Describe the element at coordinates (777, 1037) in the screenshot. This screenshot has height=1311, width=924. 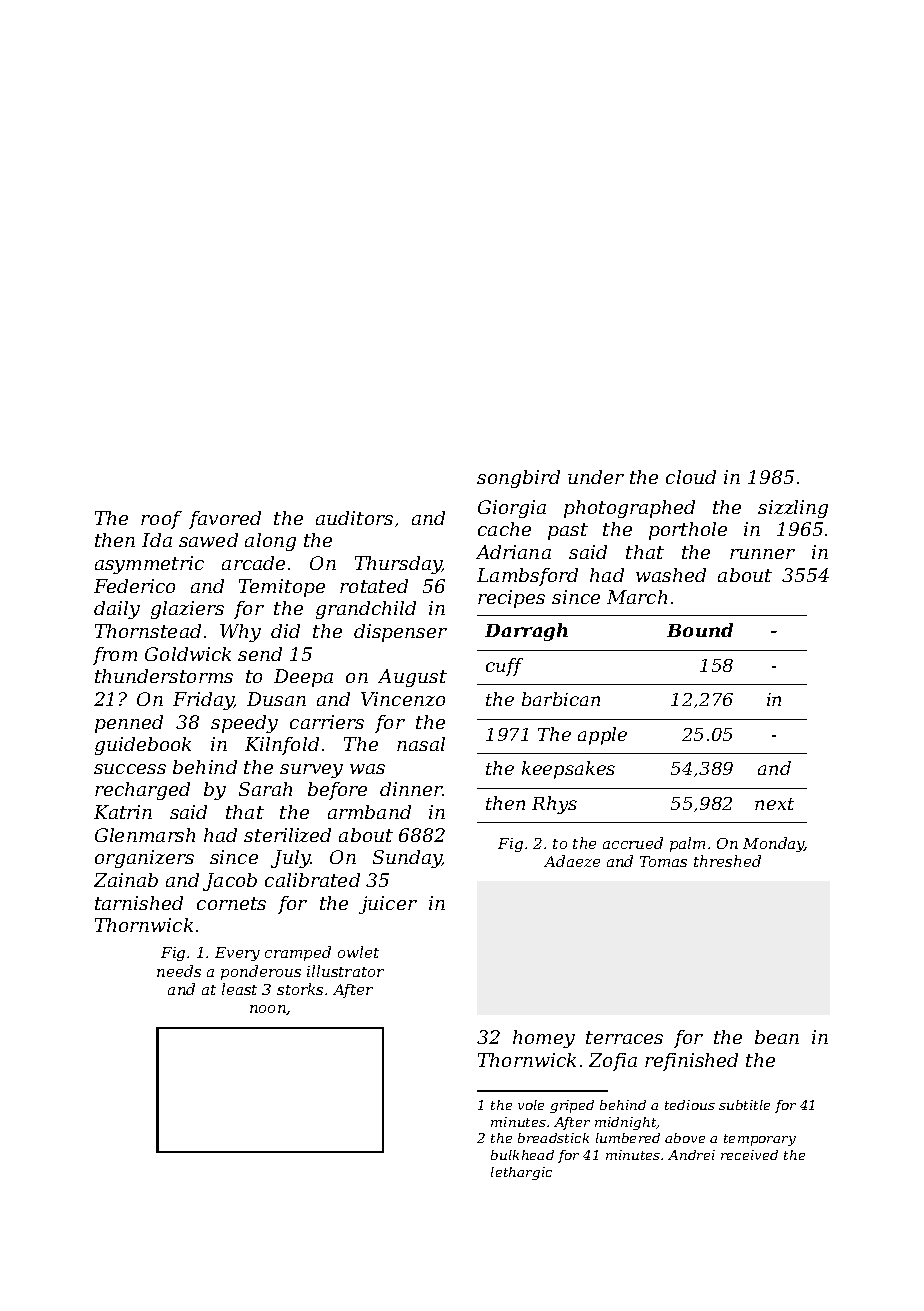
I see `bean` at that location.
